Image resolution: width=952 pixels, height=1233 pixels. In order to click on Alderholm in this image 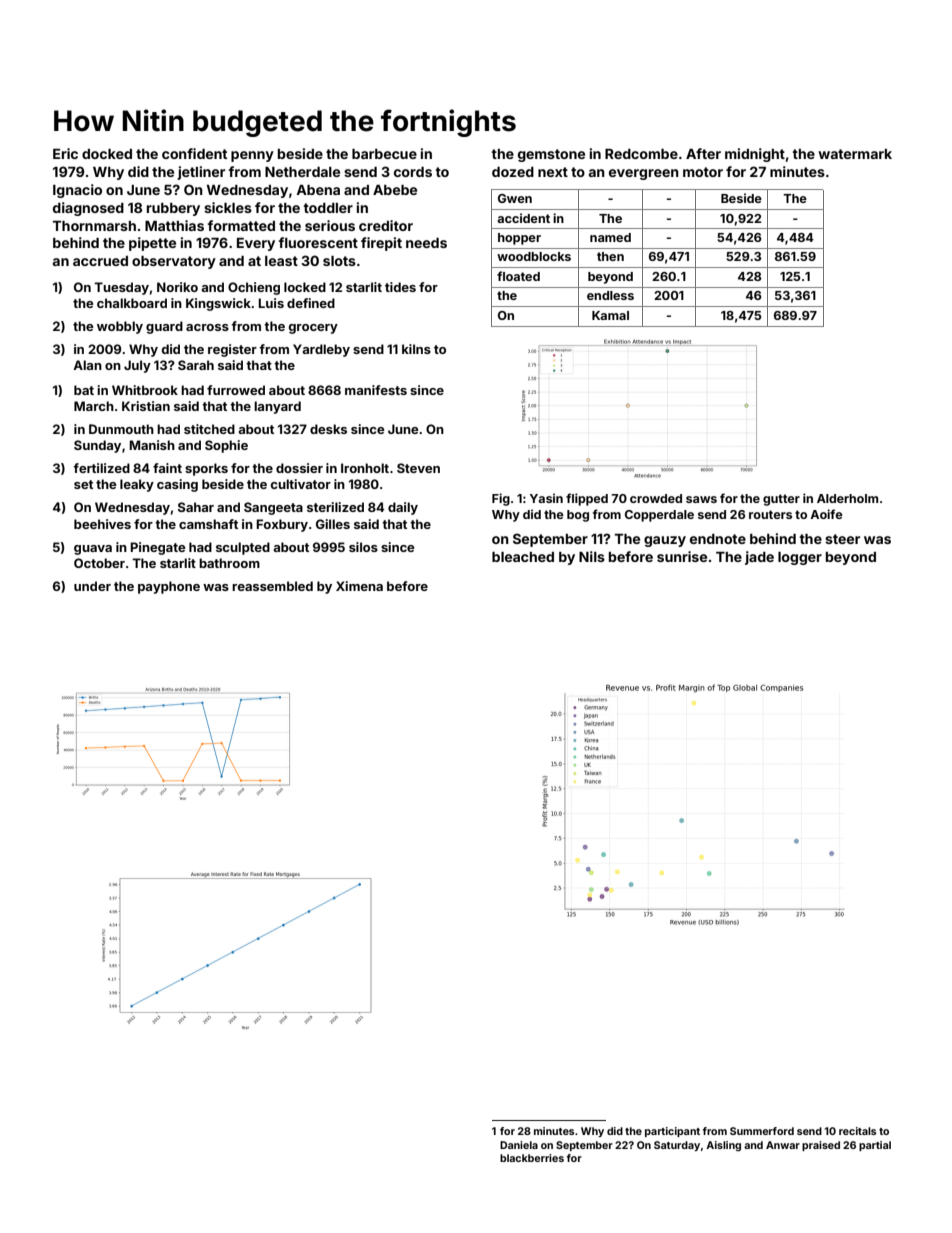, I will do `click(847, 498)`.
